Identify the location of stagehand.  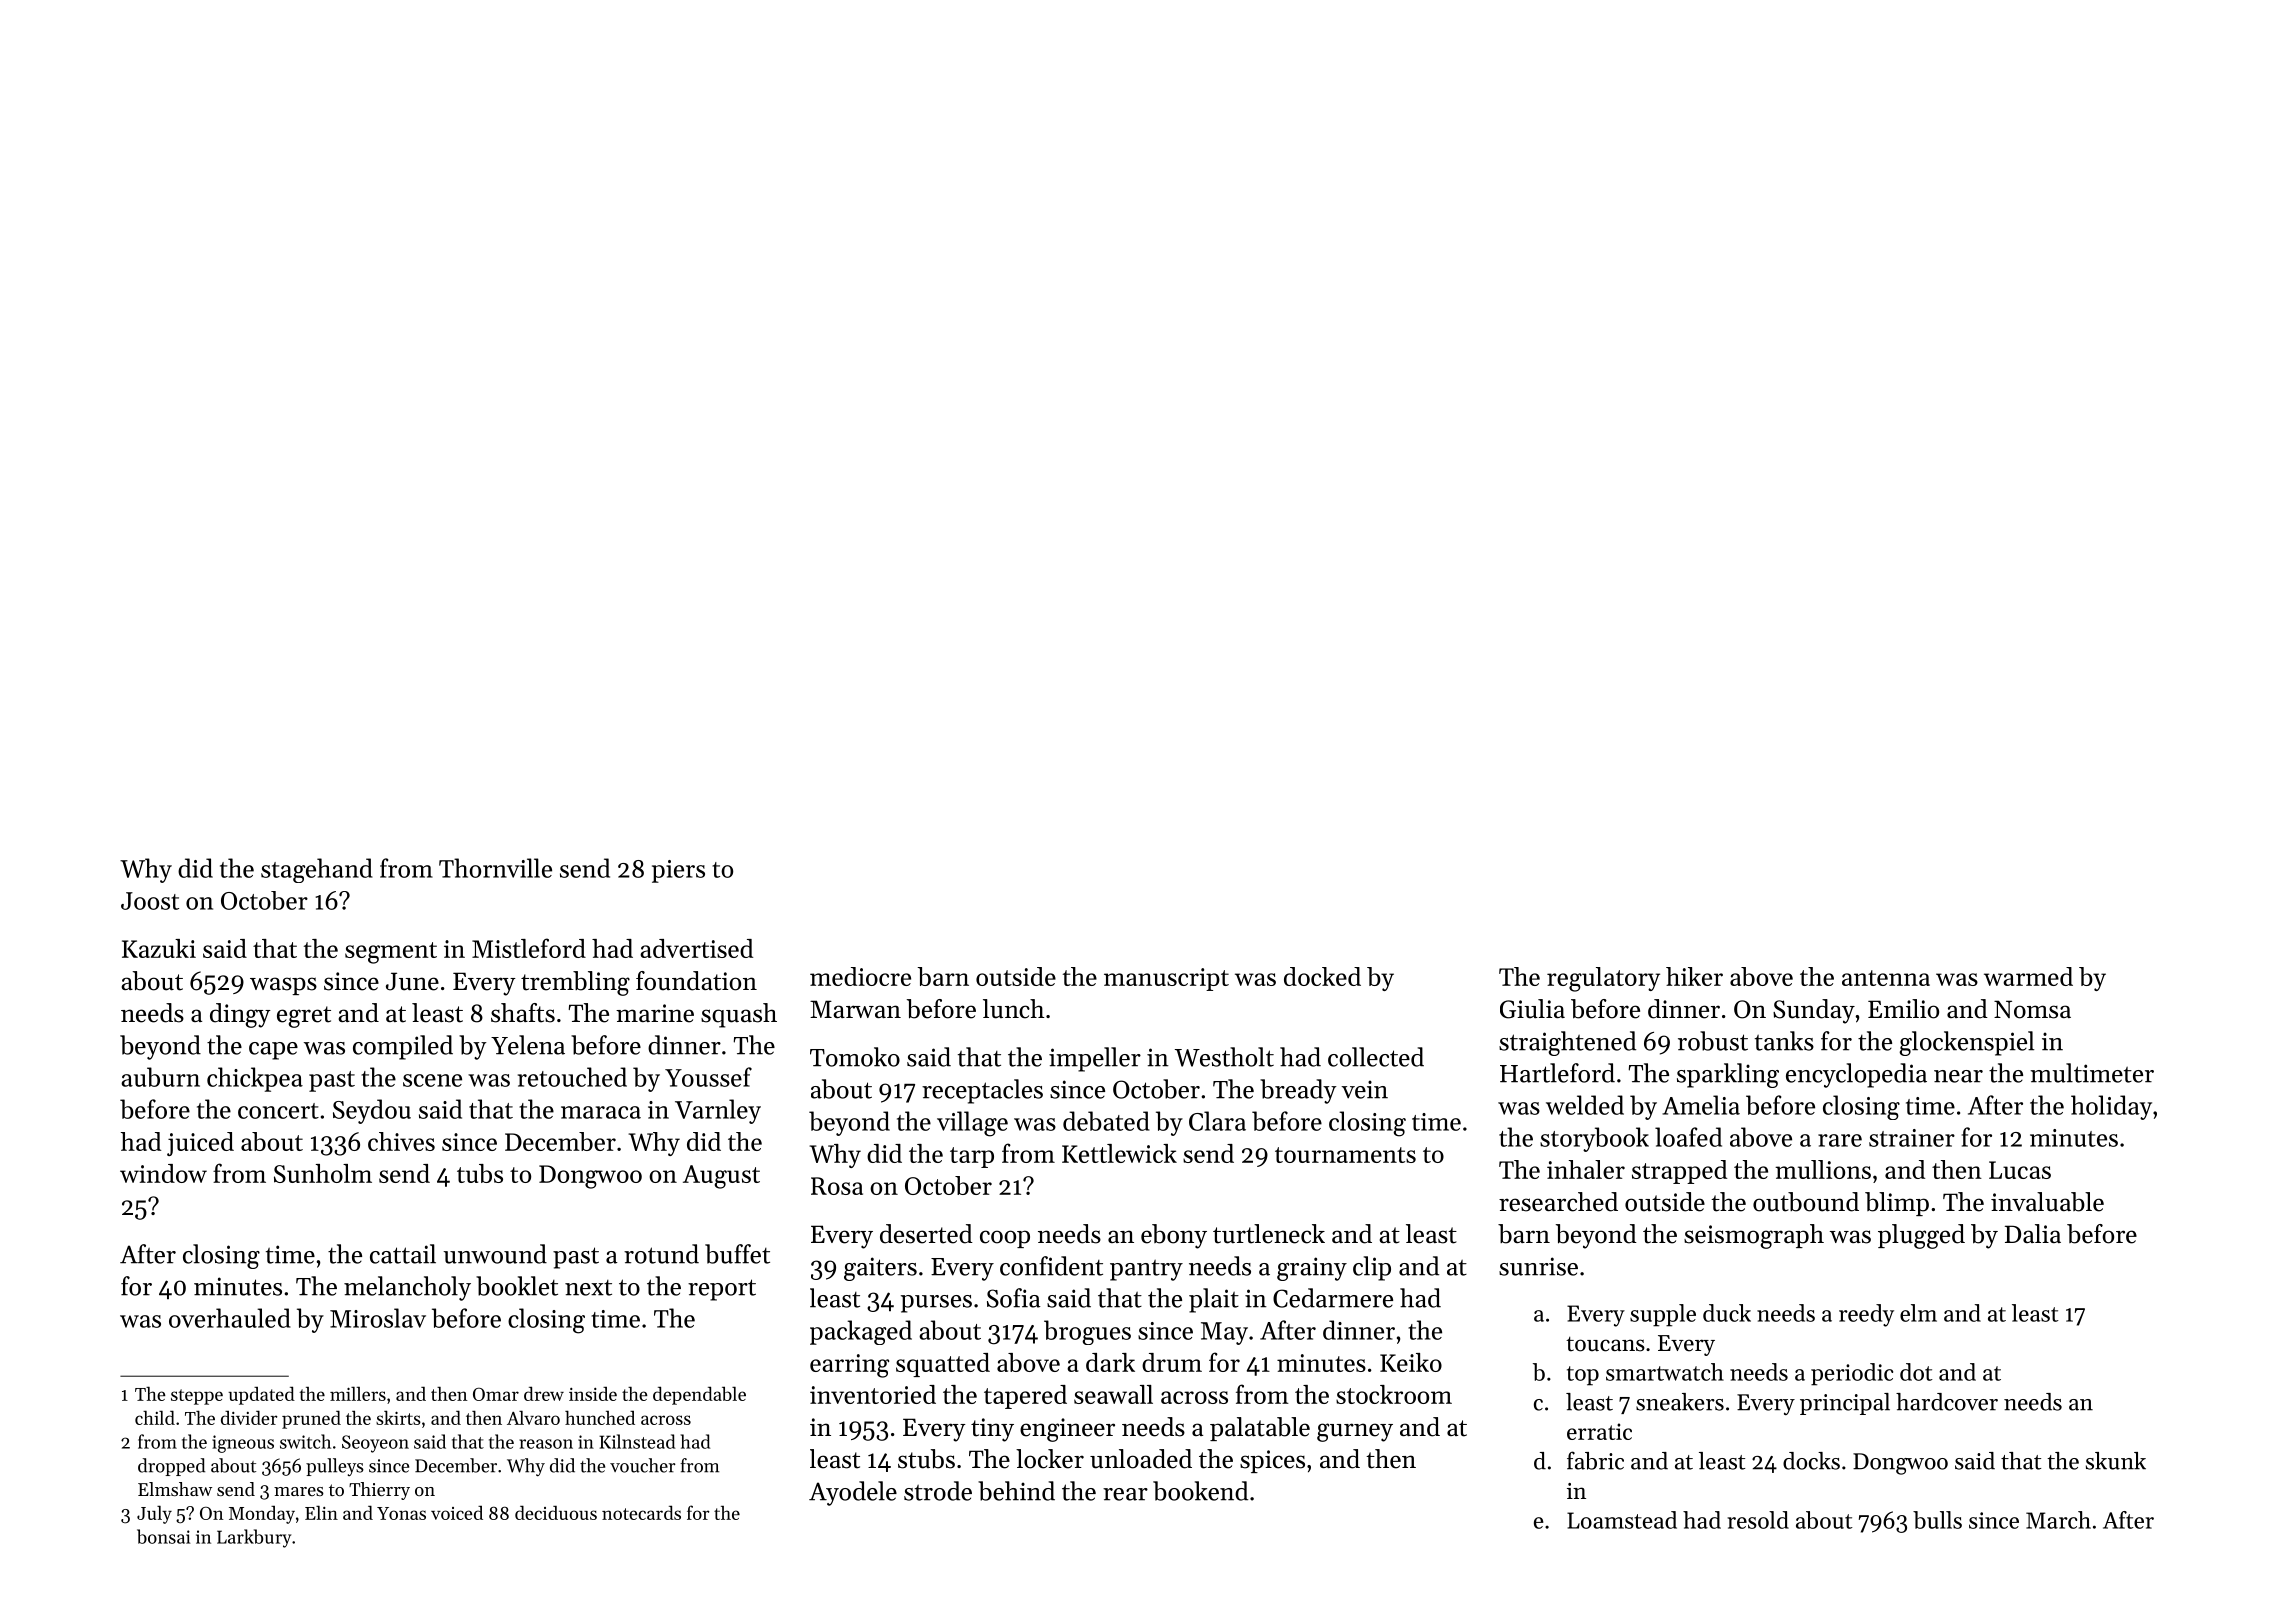
(317, 870).
